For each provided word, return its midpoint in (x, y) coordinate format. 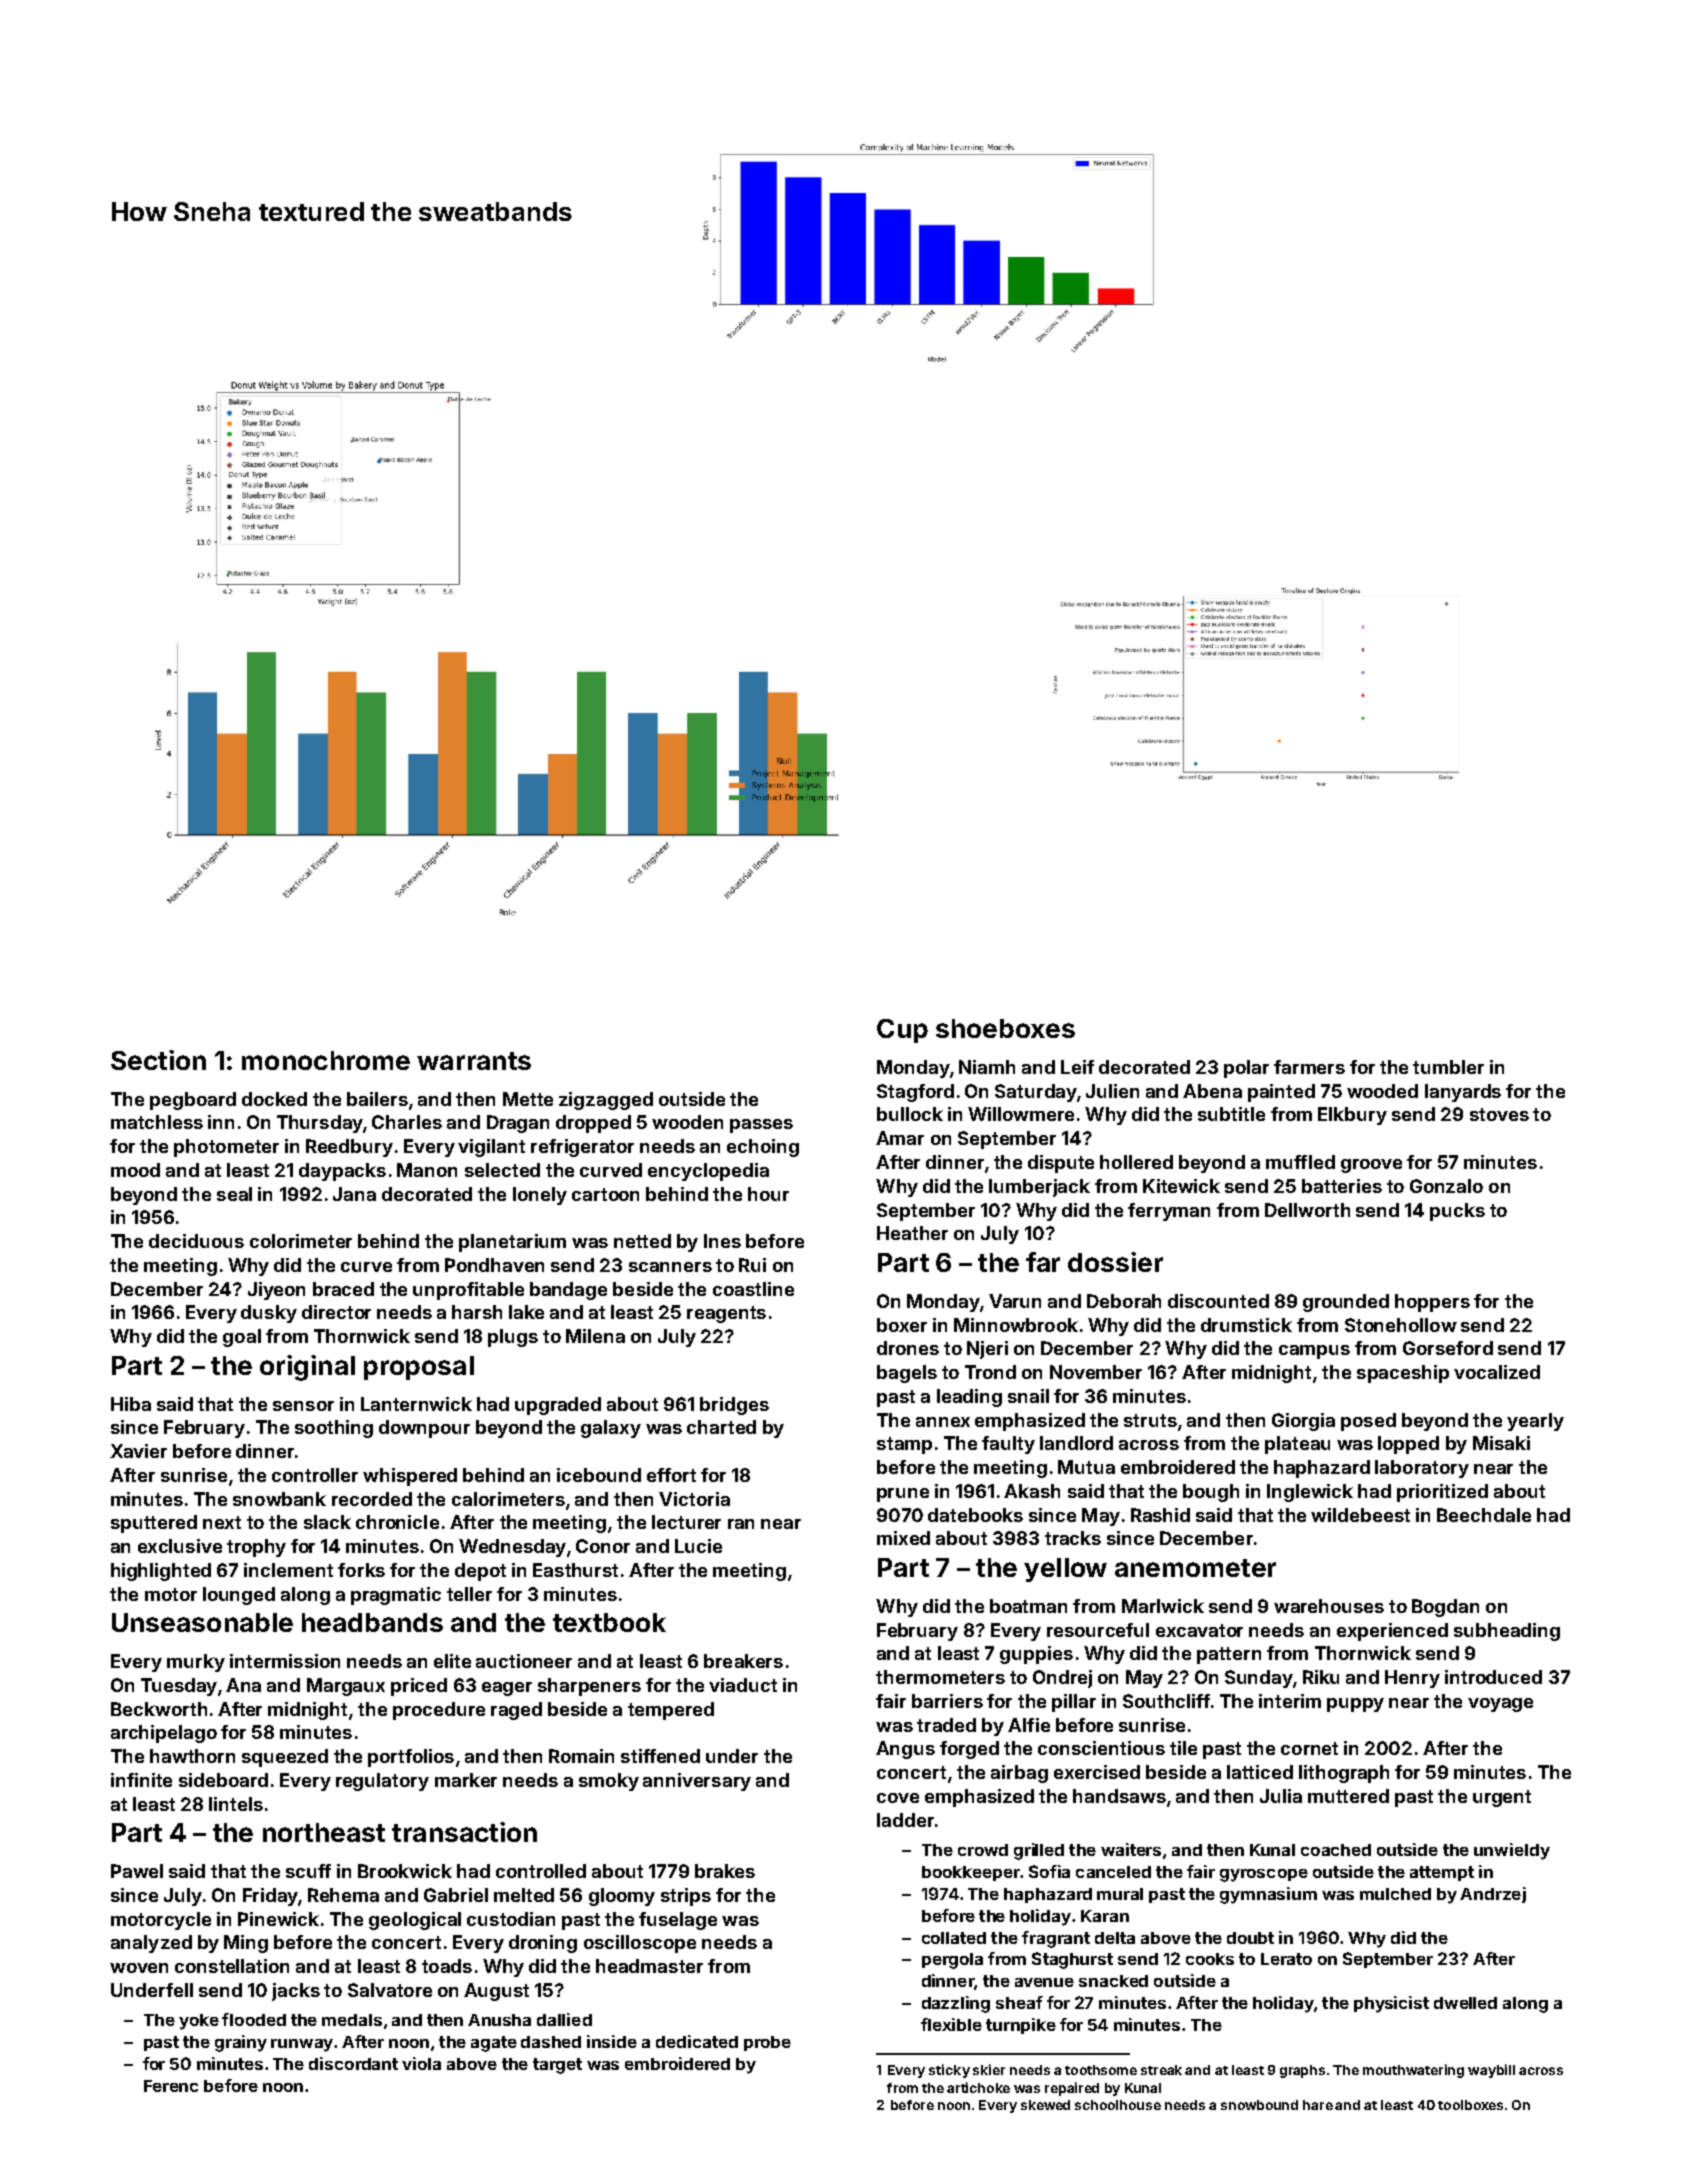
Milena (595, 1336)
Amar (900, 1138)
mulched (1395, 1894)
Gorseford (1448, 1348)
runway (302, 2045)
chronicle (397, 1522)
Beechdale (1484, 1515)
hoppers (1432, 1303)
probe (767, 2043)
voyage (1500, 1705)
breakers (743, 1661)
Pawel (137, 1871)
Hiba (131, 1404)
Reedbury (349, 1148)
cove (898, 1798)
